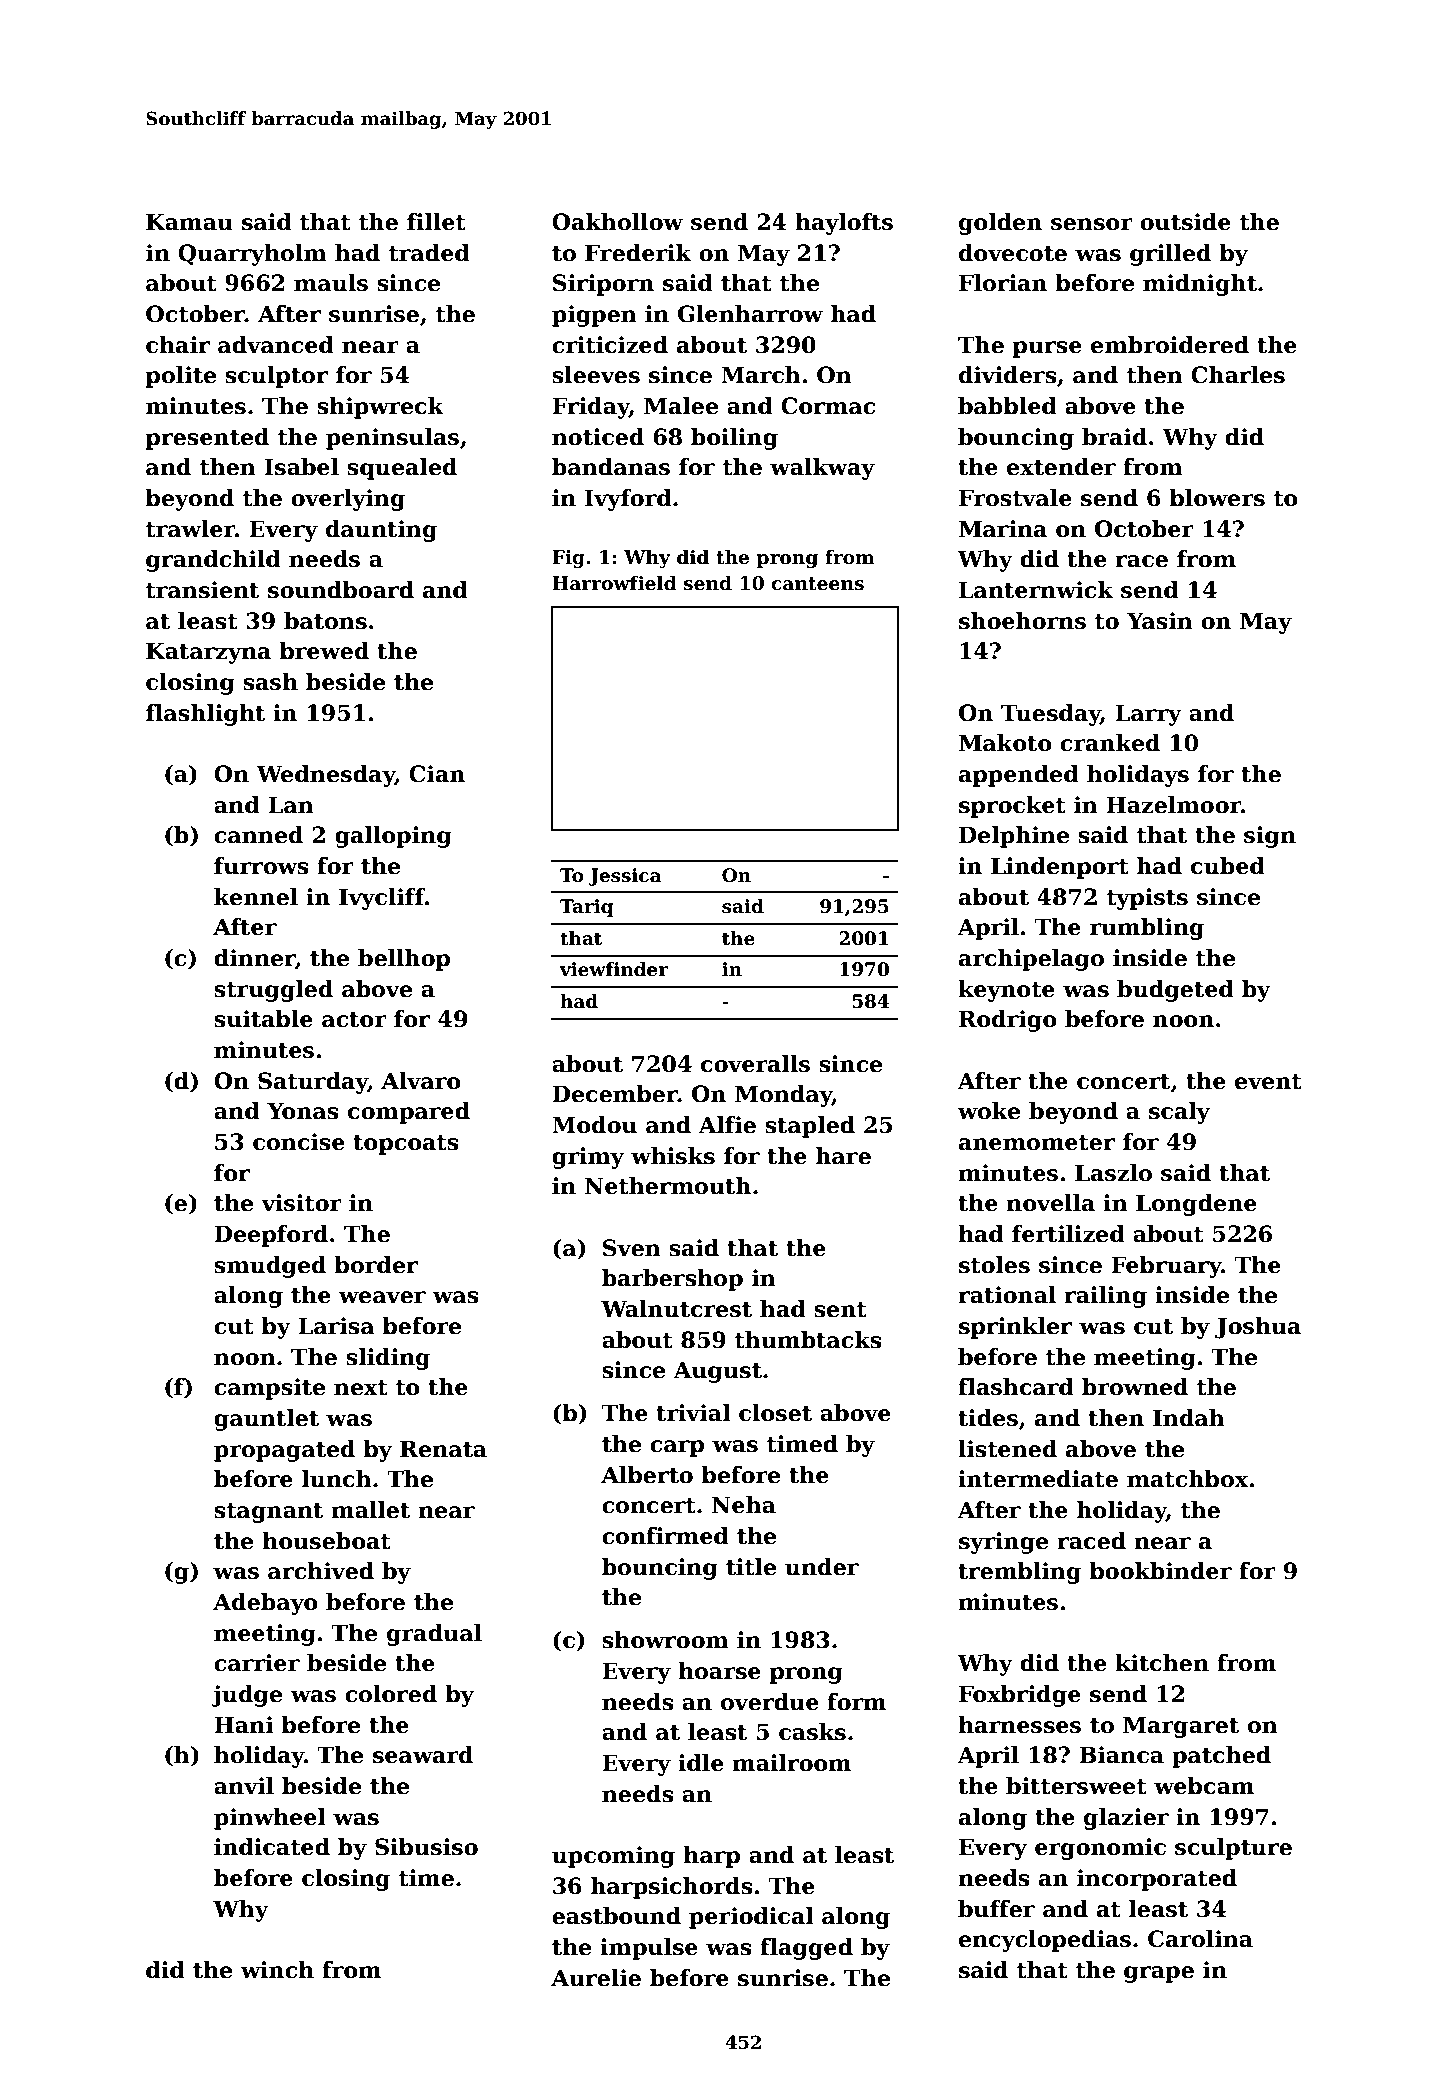 This screenshot has height=2100, width=1450. What do you see at coordinates (614, 583) in the screenshot?
I see `Harrowfield` at bounding box center [614, 583].
